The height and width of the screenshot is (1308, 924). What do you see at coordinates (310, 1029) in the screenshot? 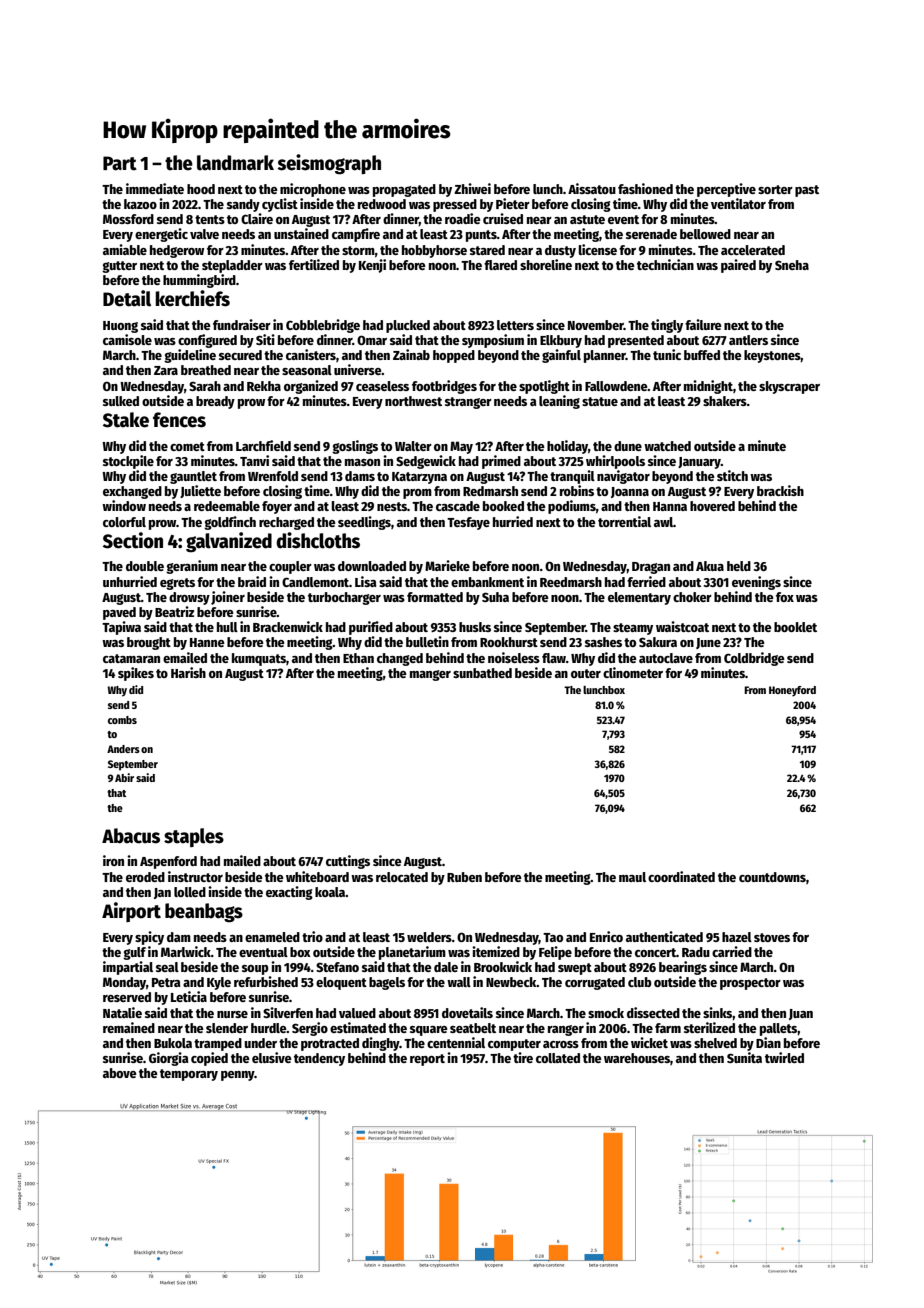
I see `Sergio` at bounding box center [310, 1029].
